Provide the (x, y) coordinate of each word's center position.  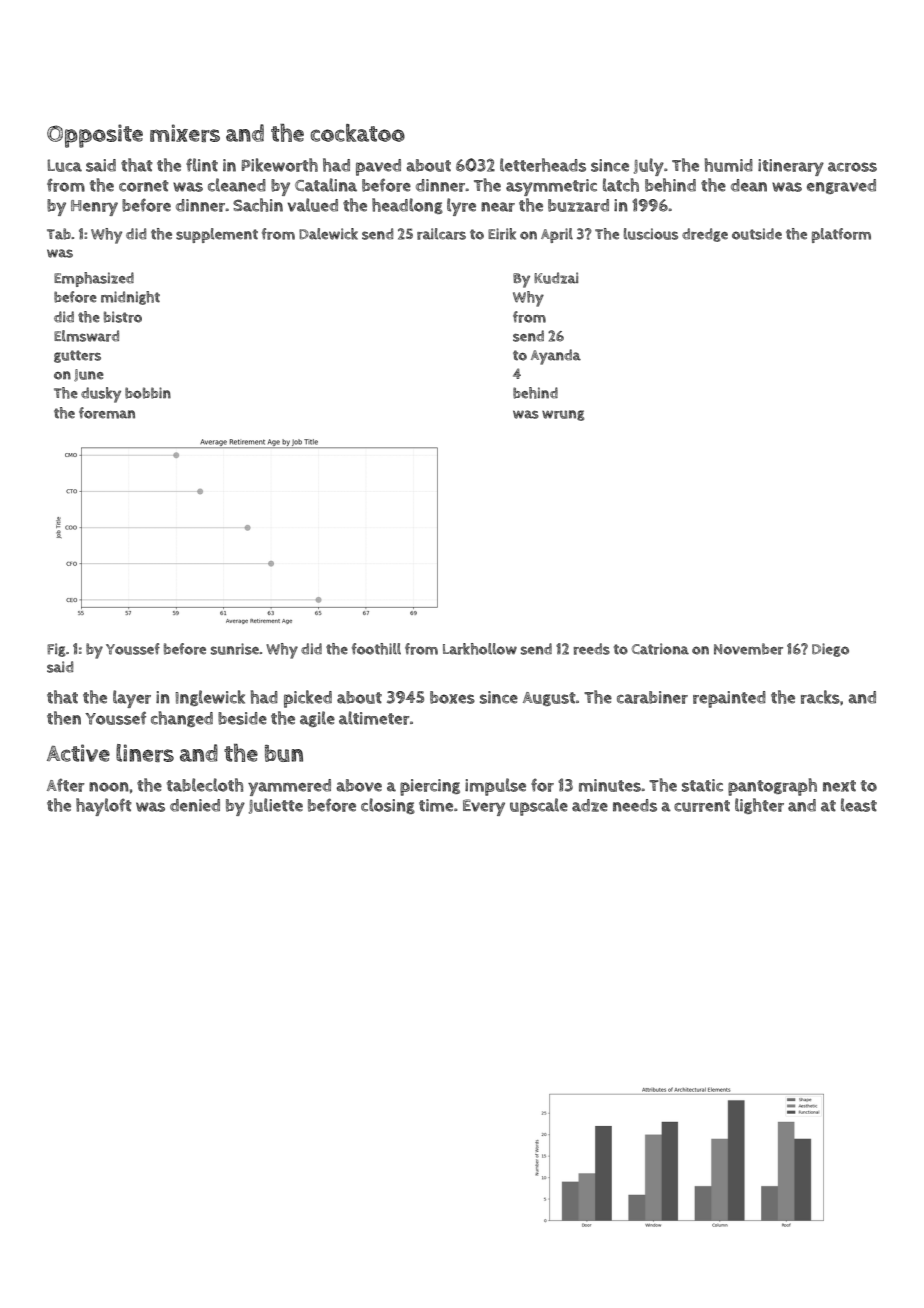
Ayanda (556, 357)
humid (729, 165)
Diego (830, 650)
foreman (107, 413)
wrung (563, 415)
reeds (592, 649)
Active (78, 753)
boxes (452, 697)
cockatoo (358, 133)
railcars (441, 234)
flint (202, 165)
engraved (841, 186)
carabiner (652, 697)
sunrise (235, 649)
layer (132, 699)
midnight (130, 298)
